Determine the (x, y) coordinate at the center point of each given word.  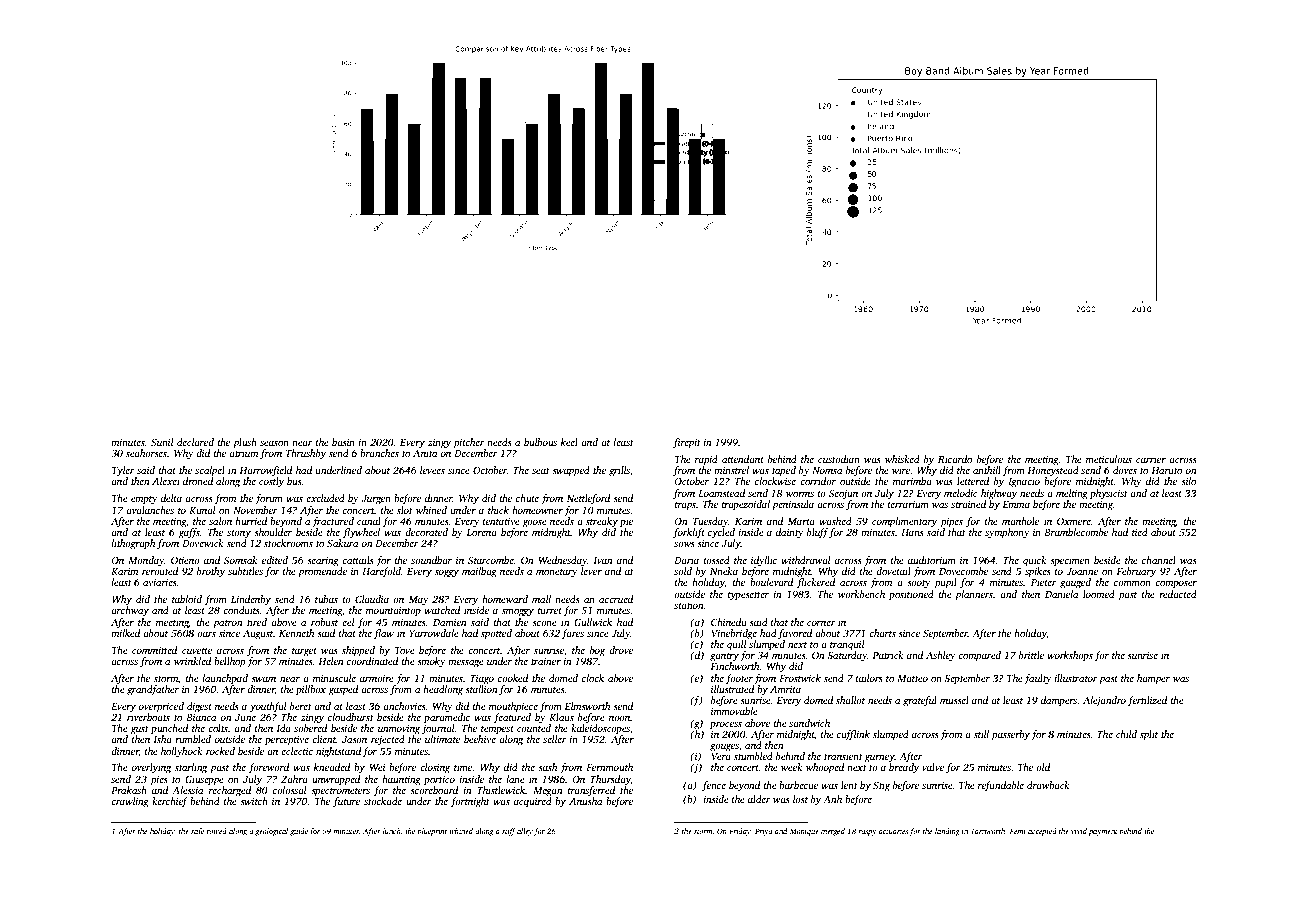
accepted (1042, 832)
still (981, 734)
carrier (1151, 459)
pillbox (311, 690)
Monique (804, 832)
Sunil (162, 442)
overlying (151, 768)
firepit (687, 443)
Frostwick (800, 678)
